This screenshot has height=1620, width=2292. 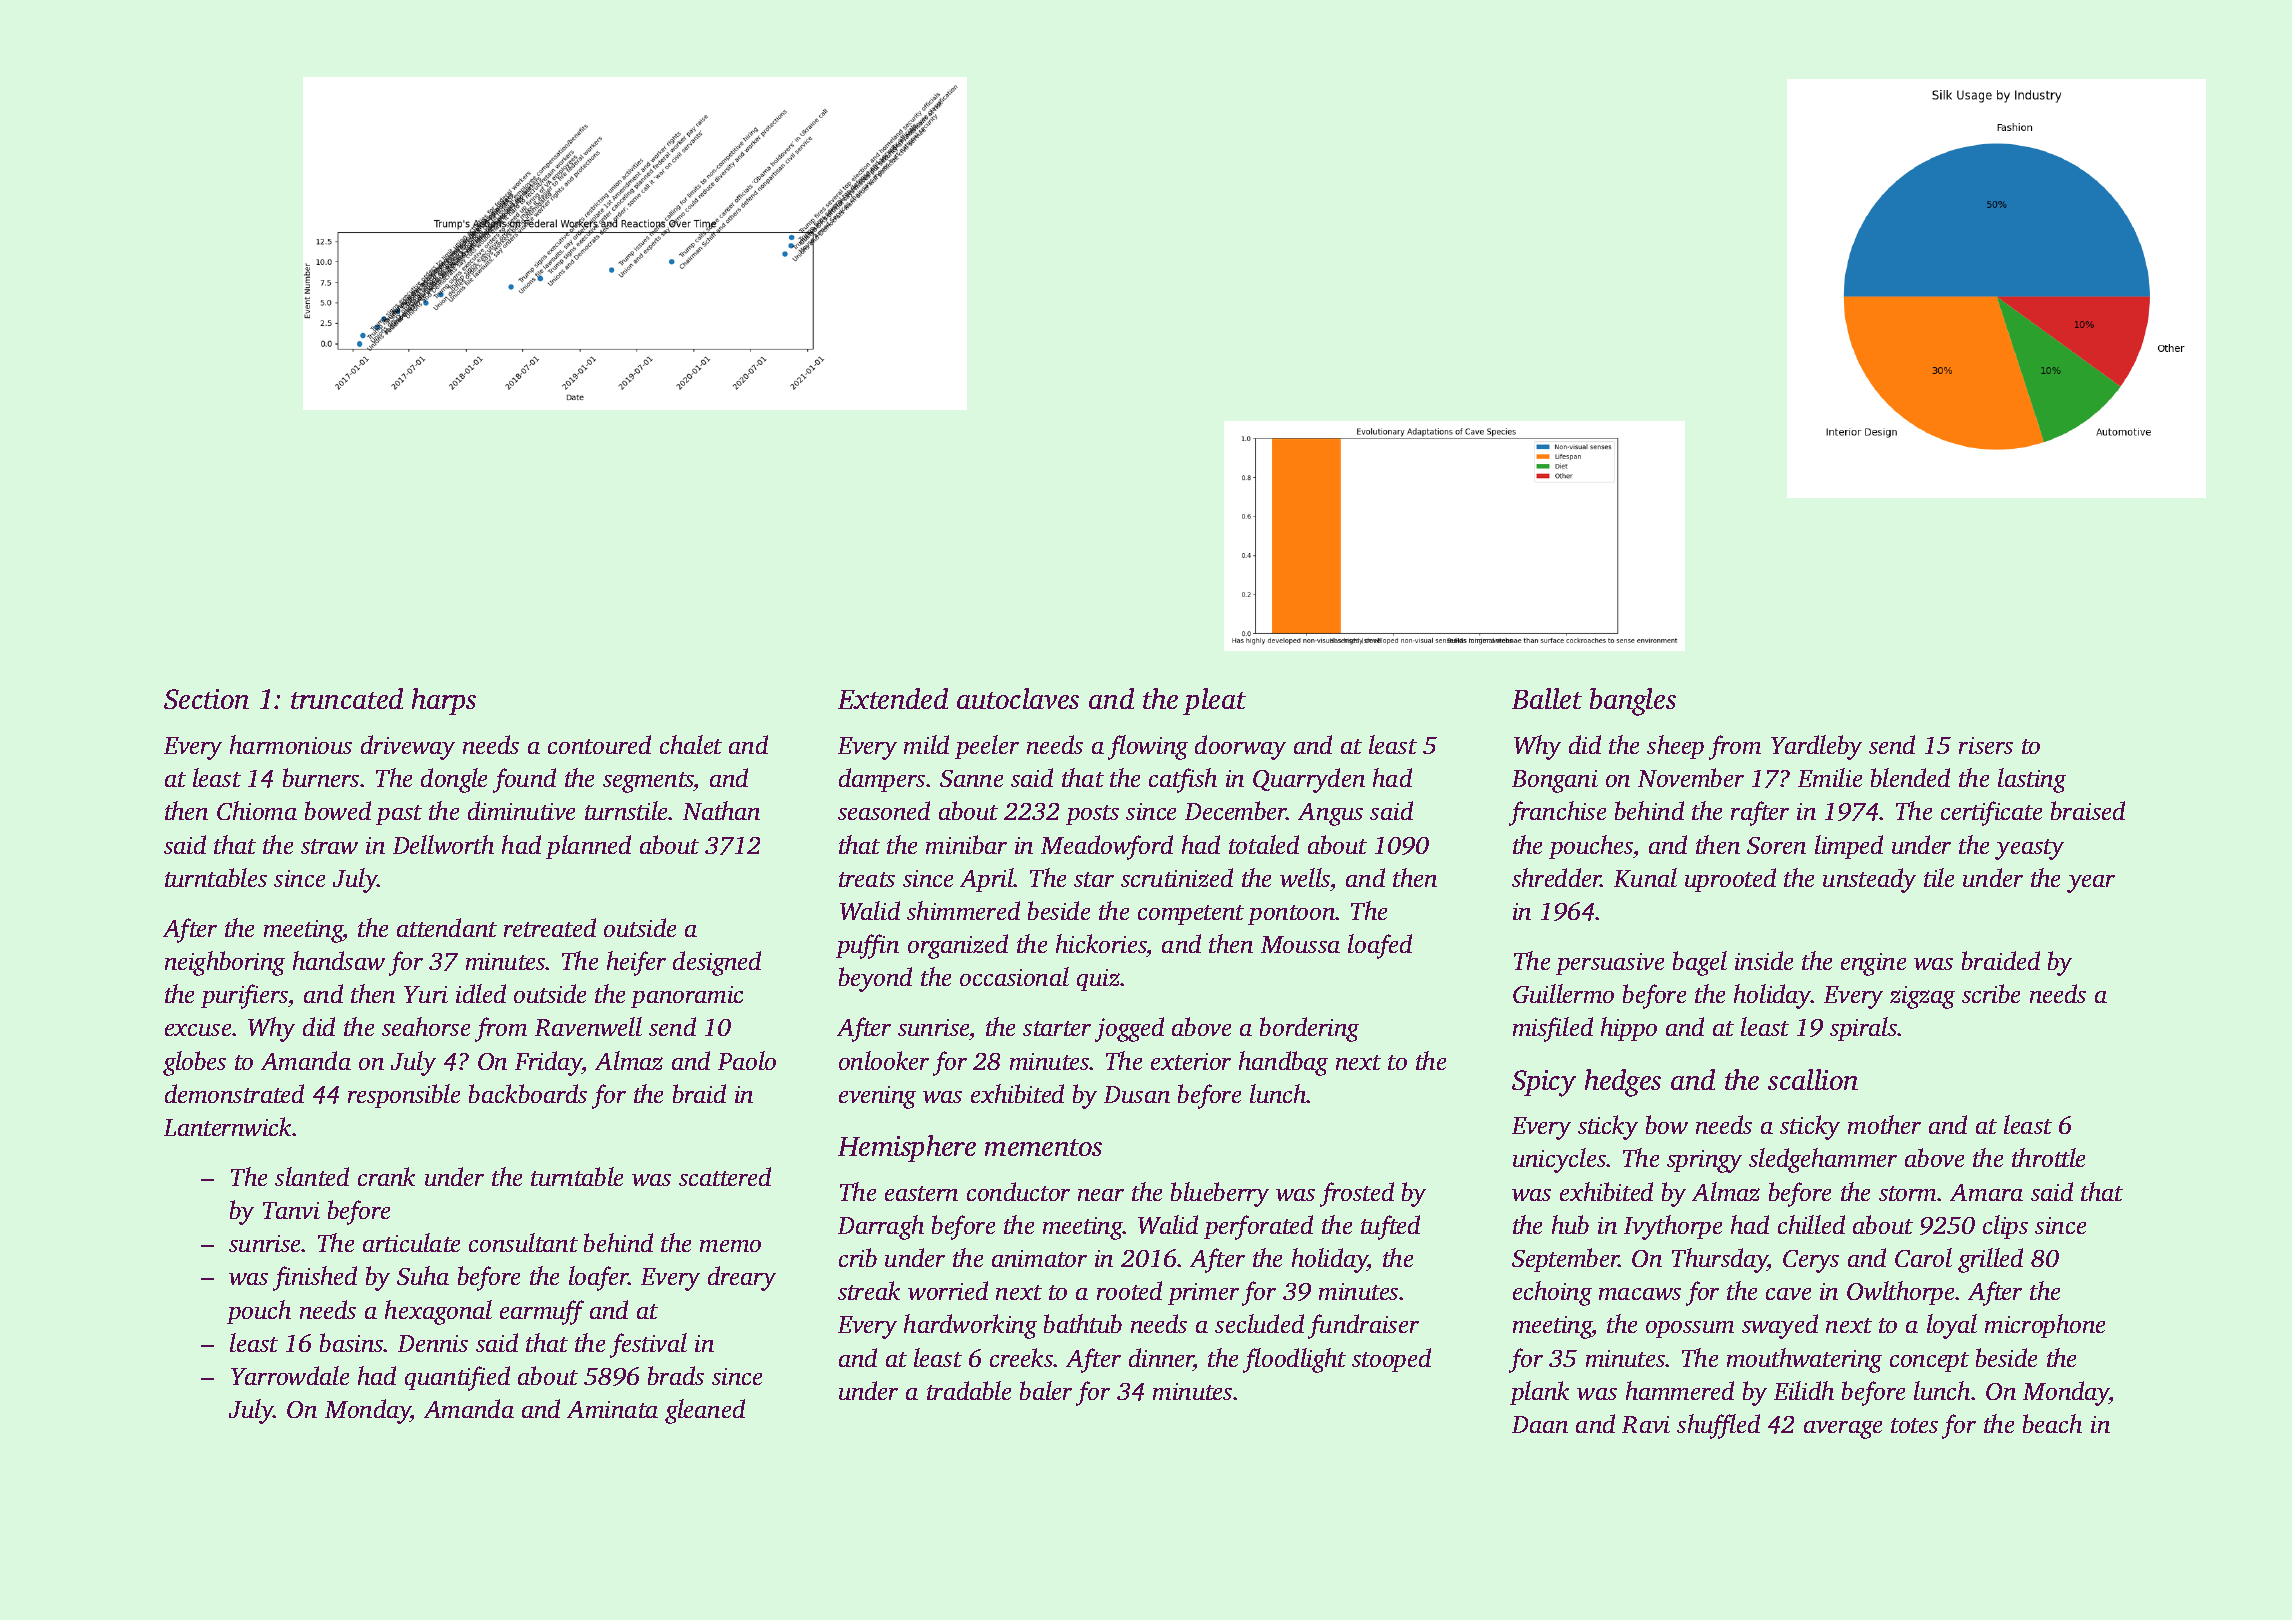 What do you see at coordinates (1986, 1192) in the screenshot?
I see `Amara` at bounding box center [1986, 1192].
